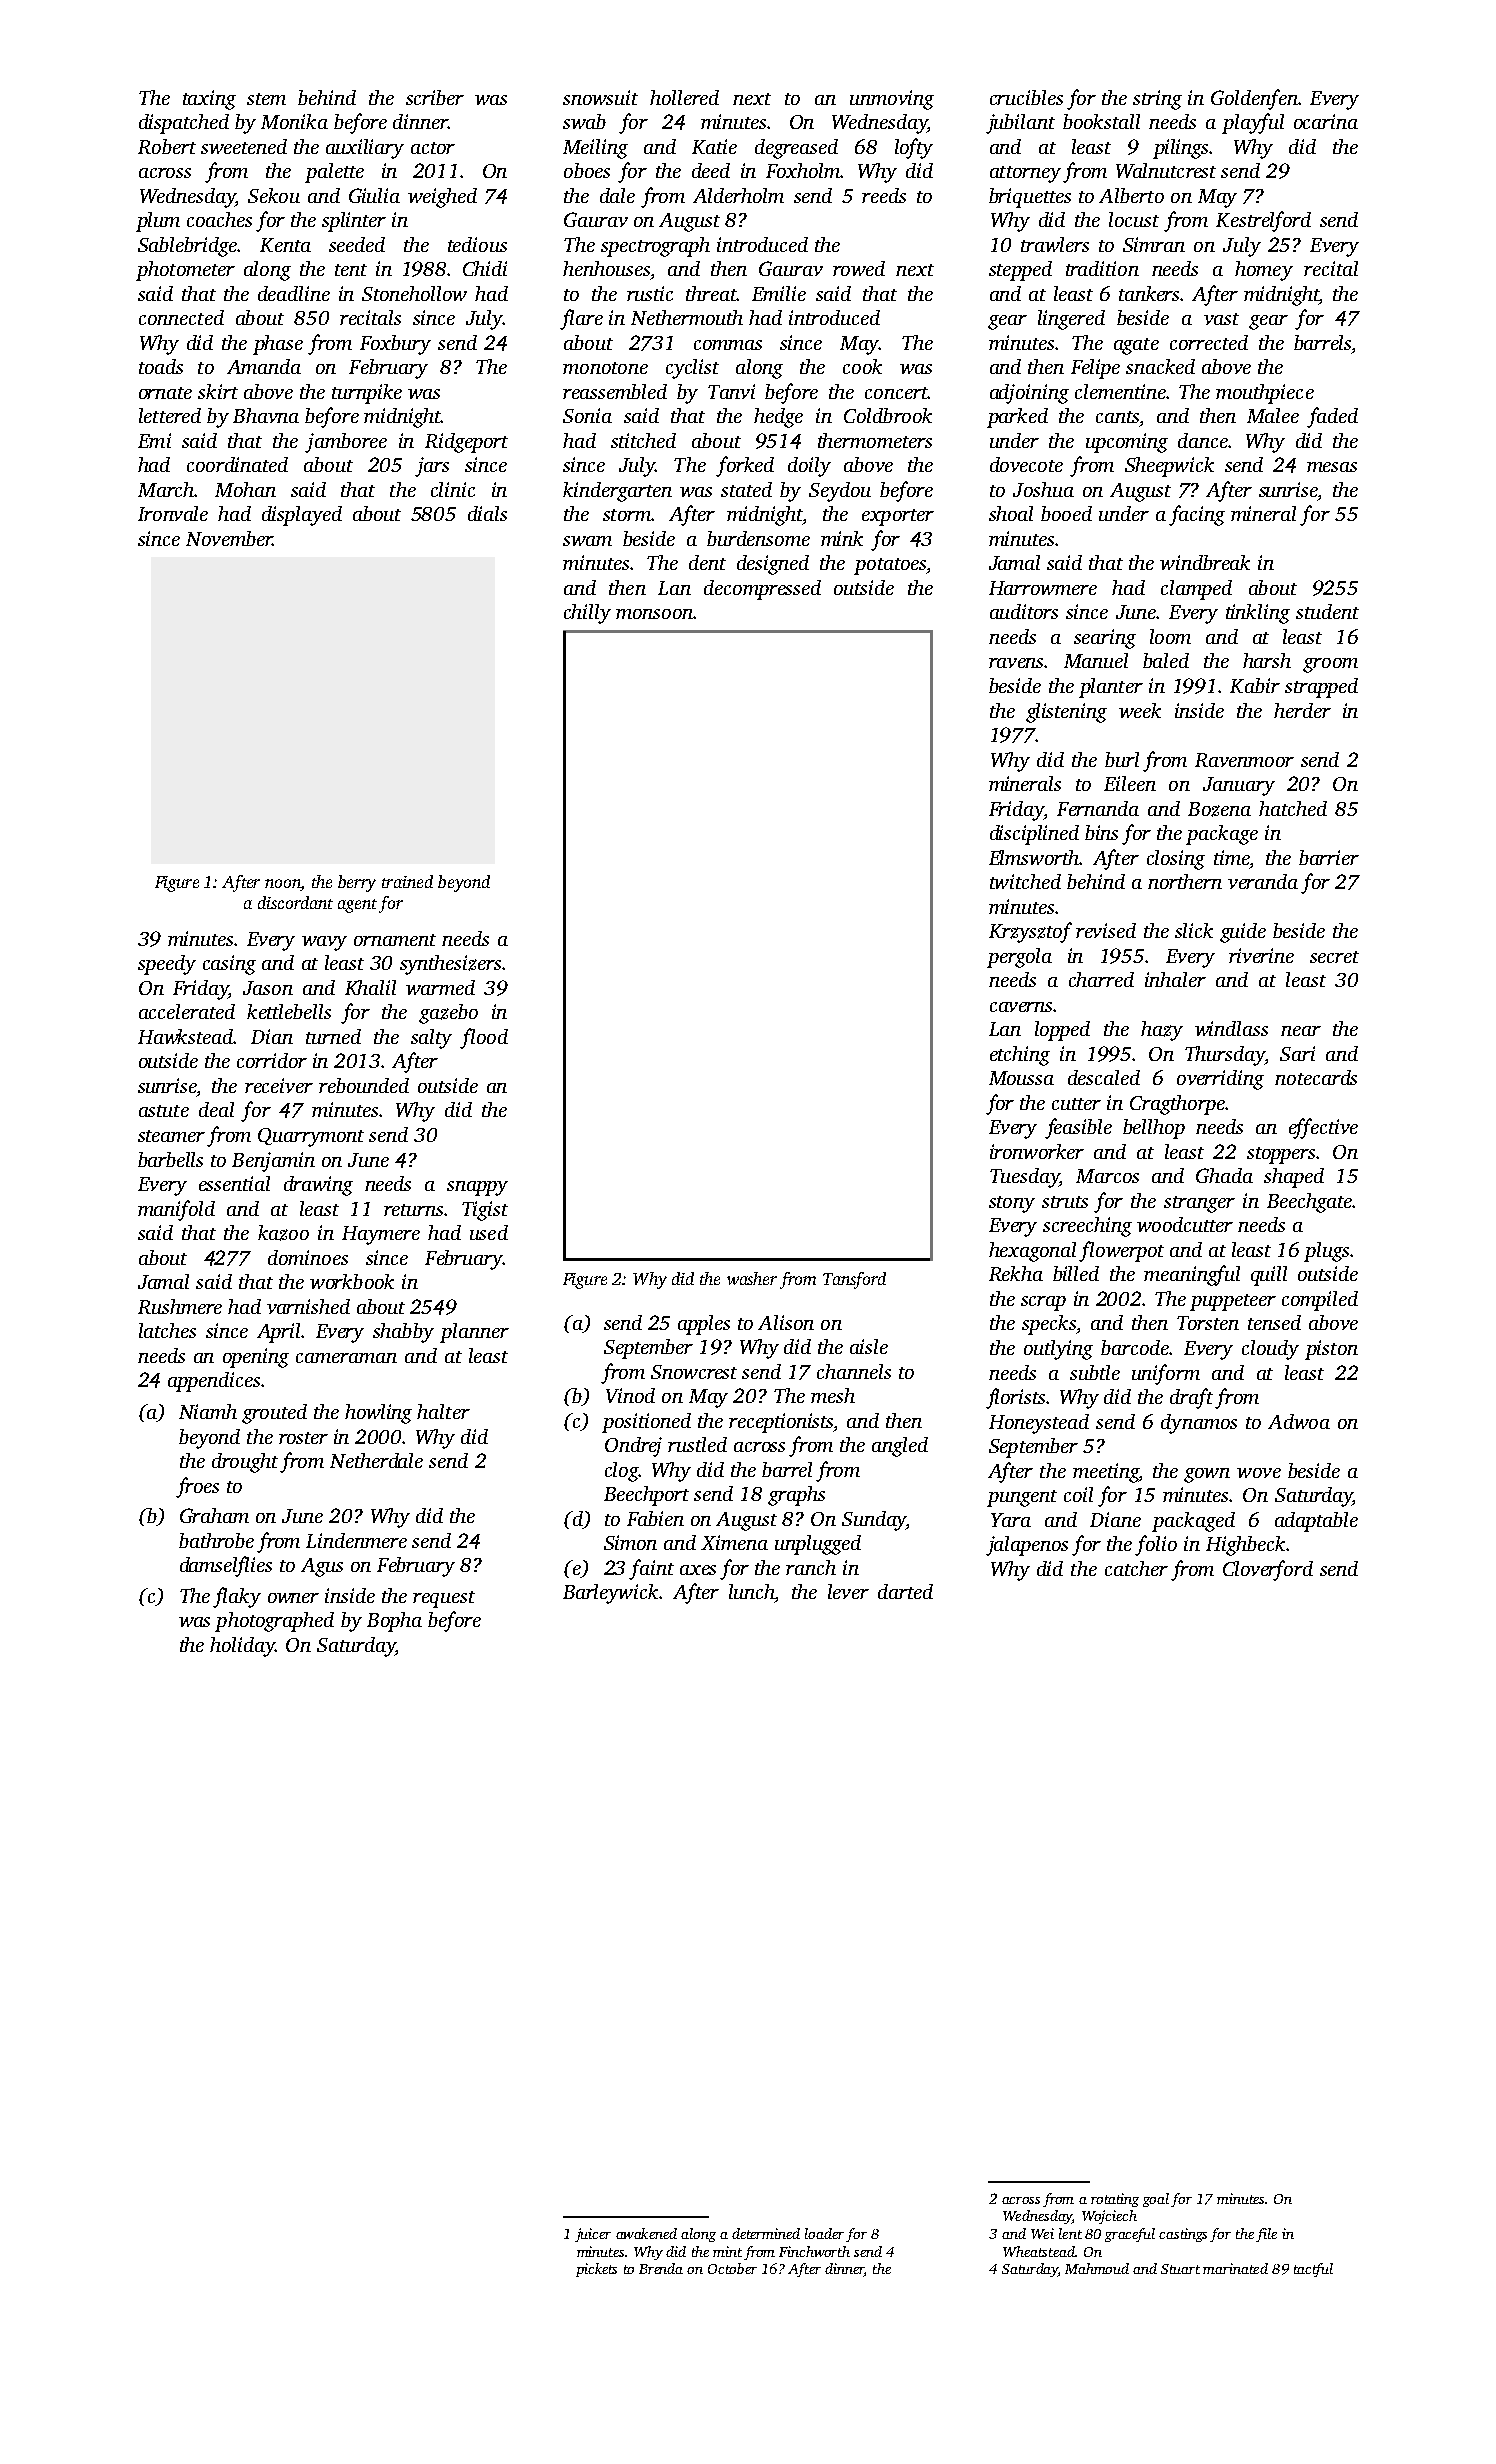  What do you see at coordinates (407, 881) in the image?
I see `trained` at bounding box center [407, 881].
